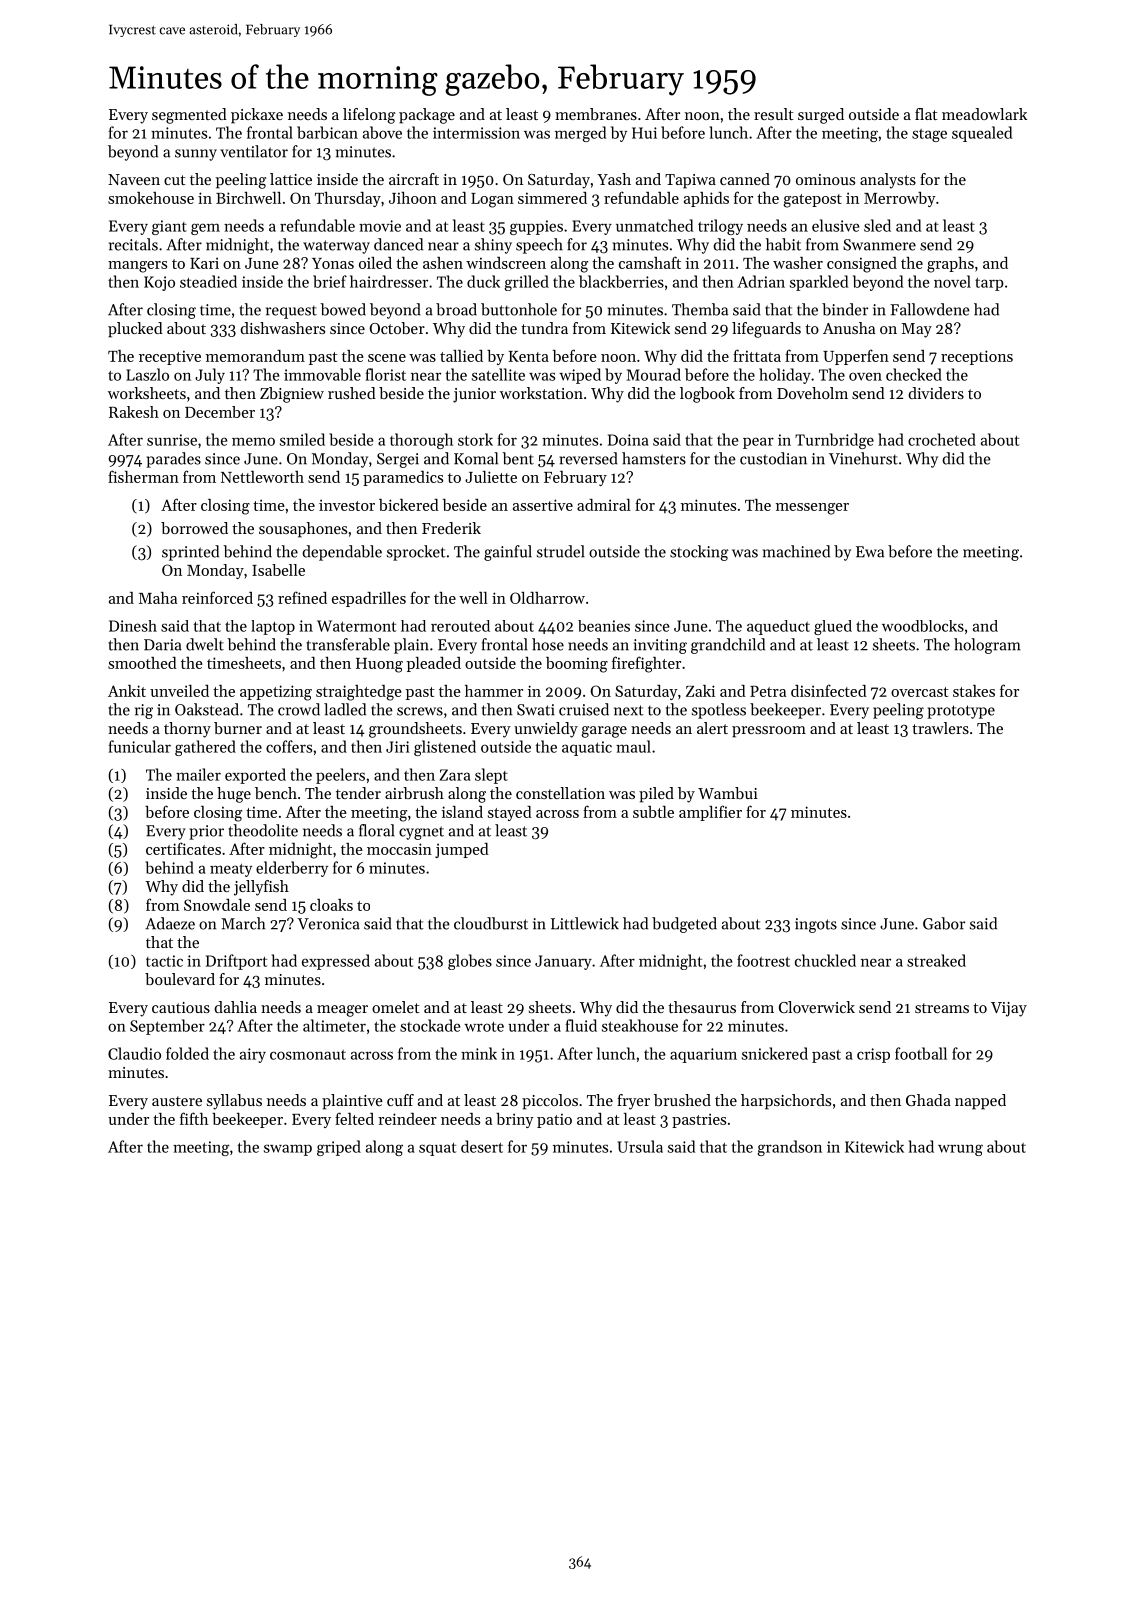 This image has height=1609, width=1137. What do you see at coordinates (127, 691) in the image?
I see `Ankit` at bounding box center [127, 691].
